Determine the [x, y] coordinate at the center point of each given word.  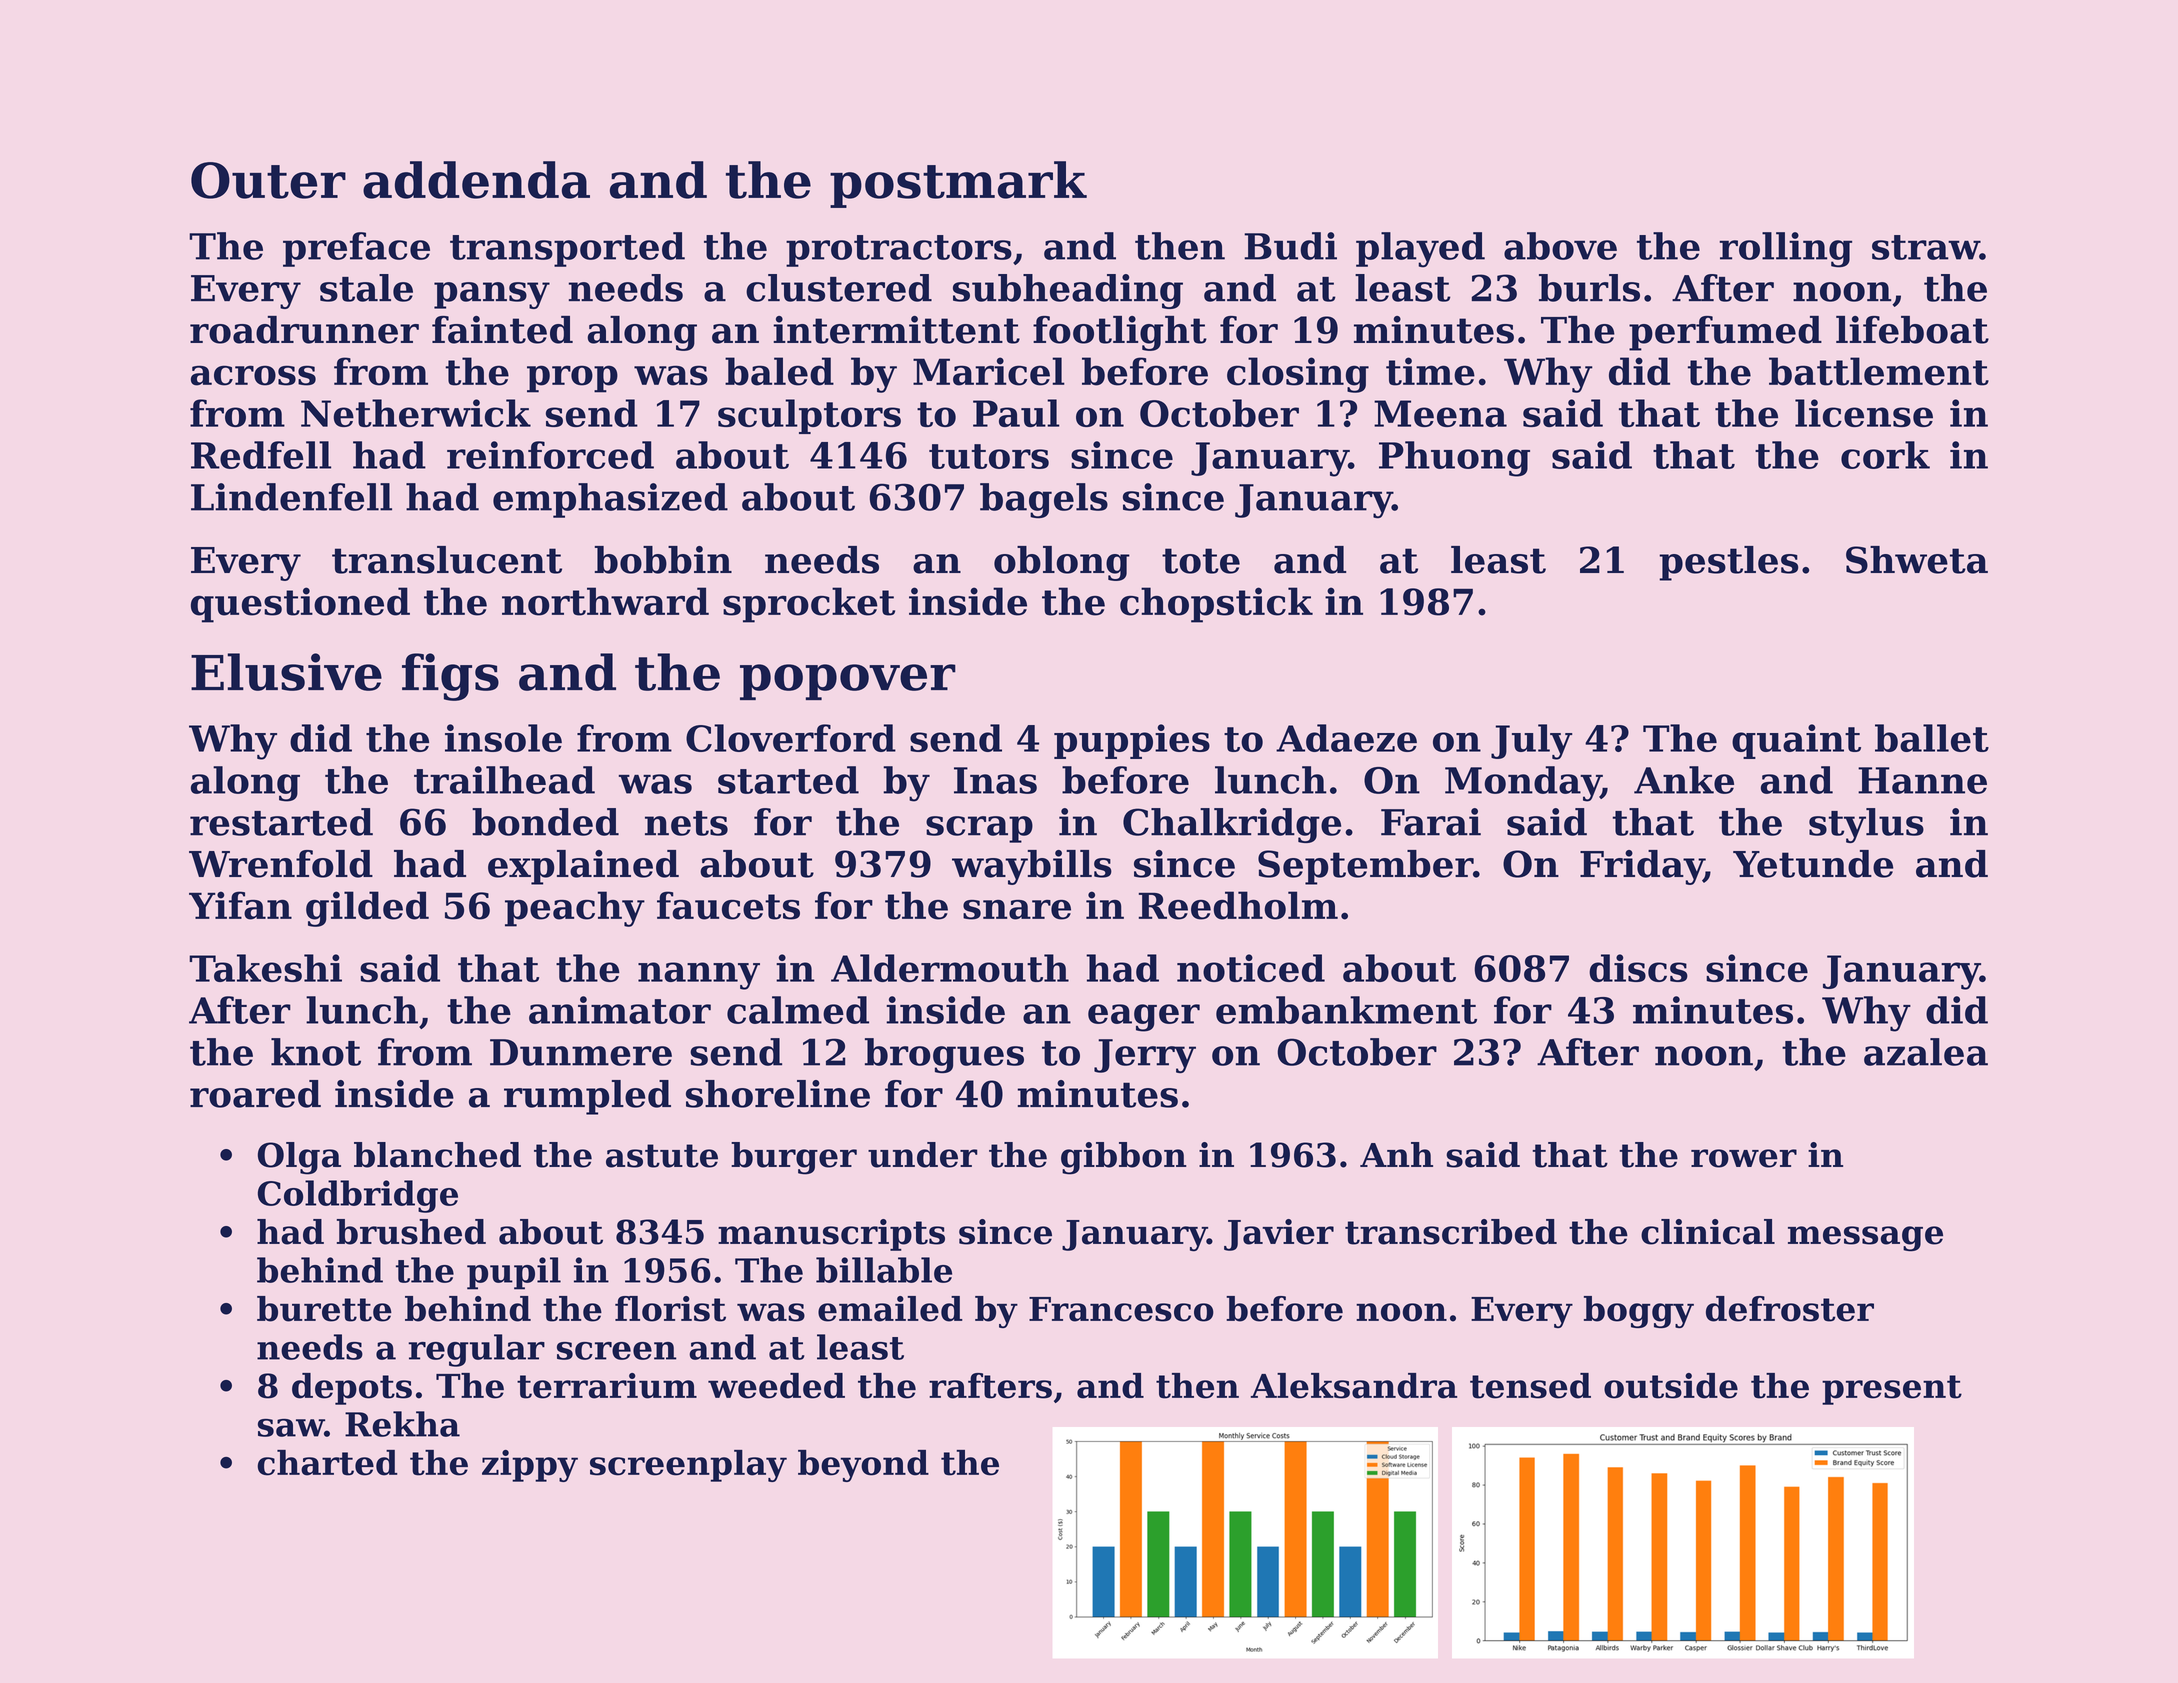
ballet [1932, 738]
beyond [863, 1466]
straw [1926, 247]
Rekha [402, 1424]
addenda [476, 180]
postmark [958, 184]
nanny [699, 976]
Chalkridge [1232, 825]
